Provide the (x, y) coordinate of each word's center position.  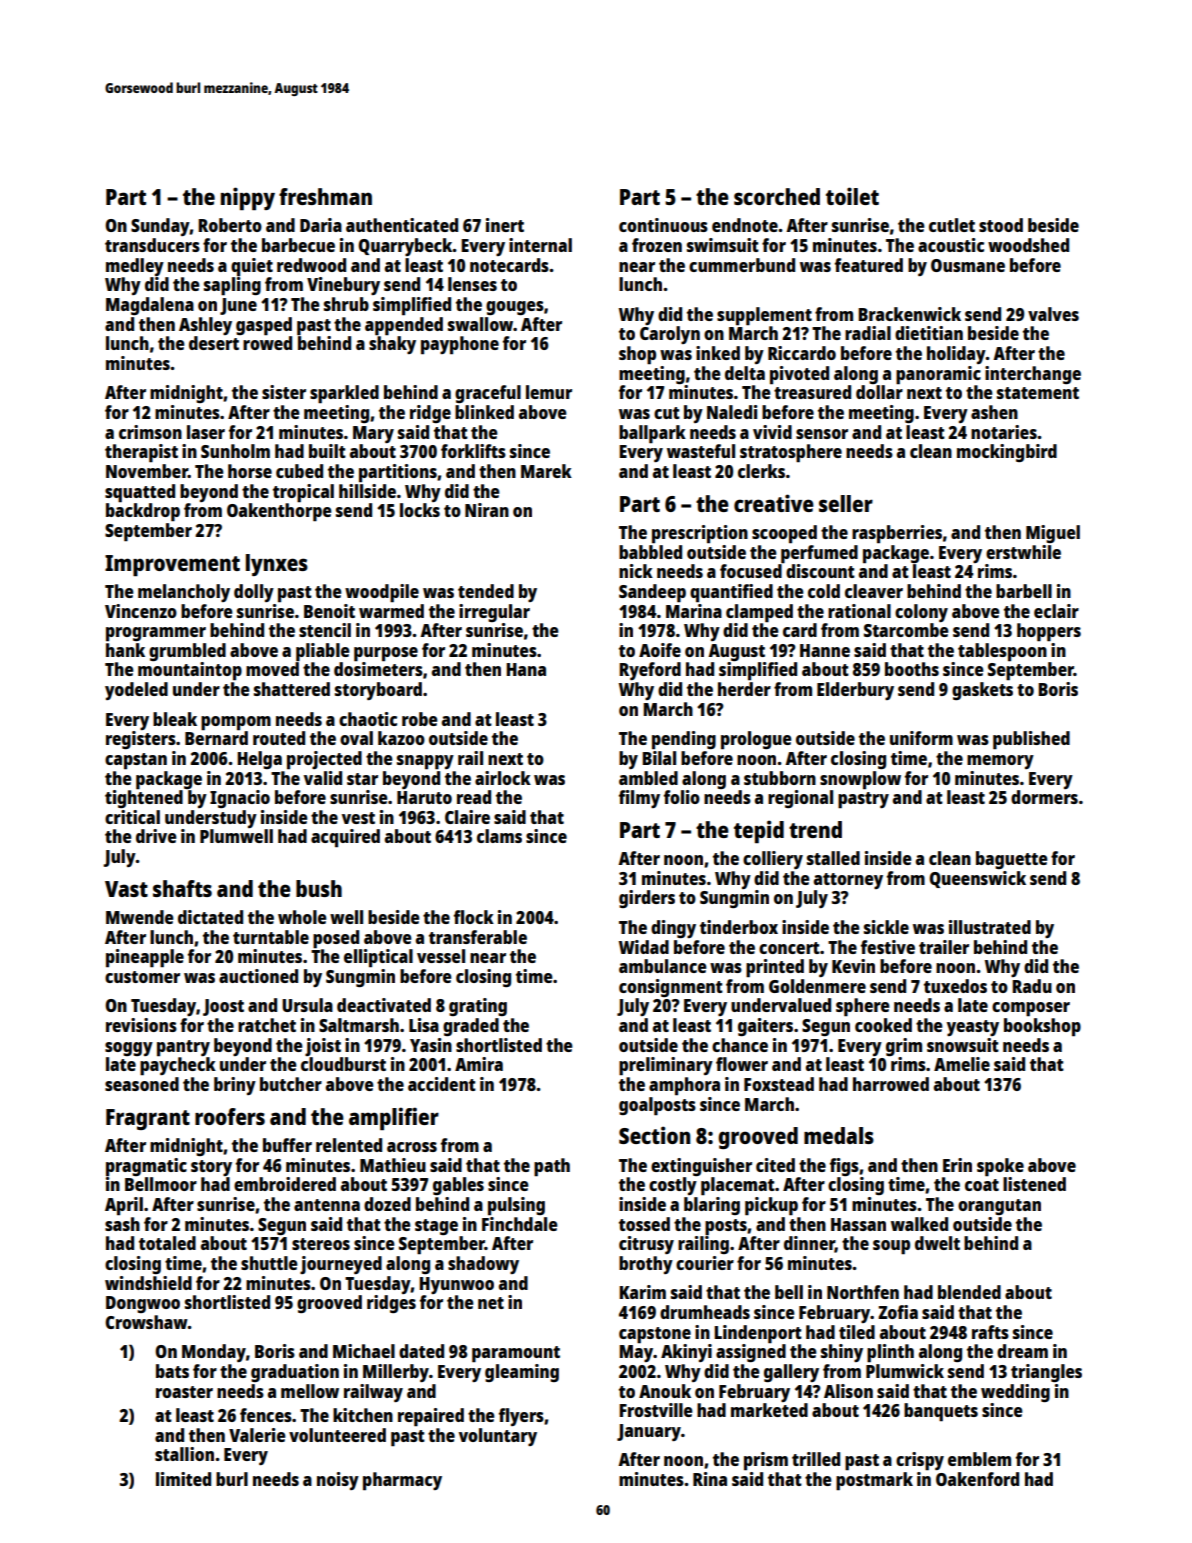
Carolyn (670, 335)
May (636, 1353)
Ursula (307, 1005)
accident (442, 1084)
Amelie (962, 1064)
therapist (141, 453)
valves (1053, 314)
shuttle (269, 1263)
